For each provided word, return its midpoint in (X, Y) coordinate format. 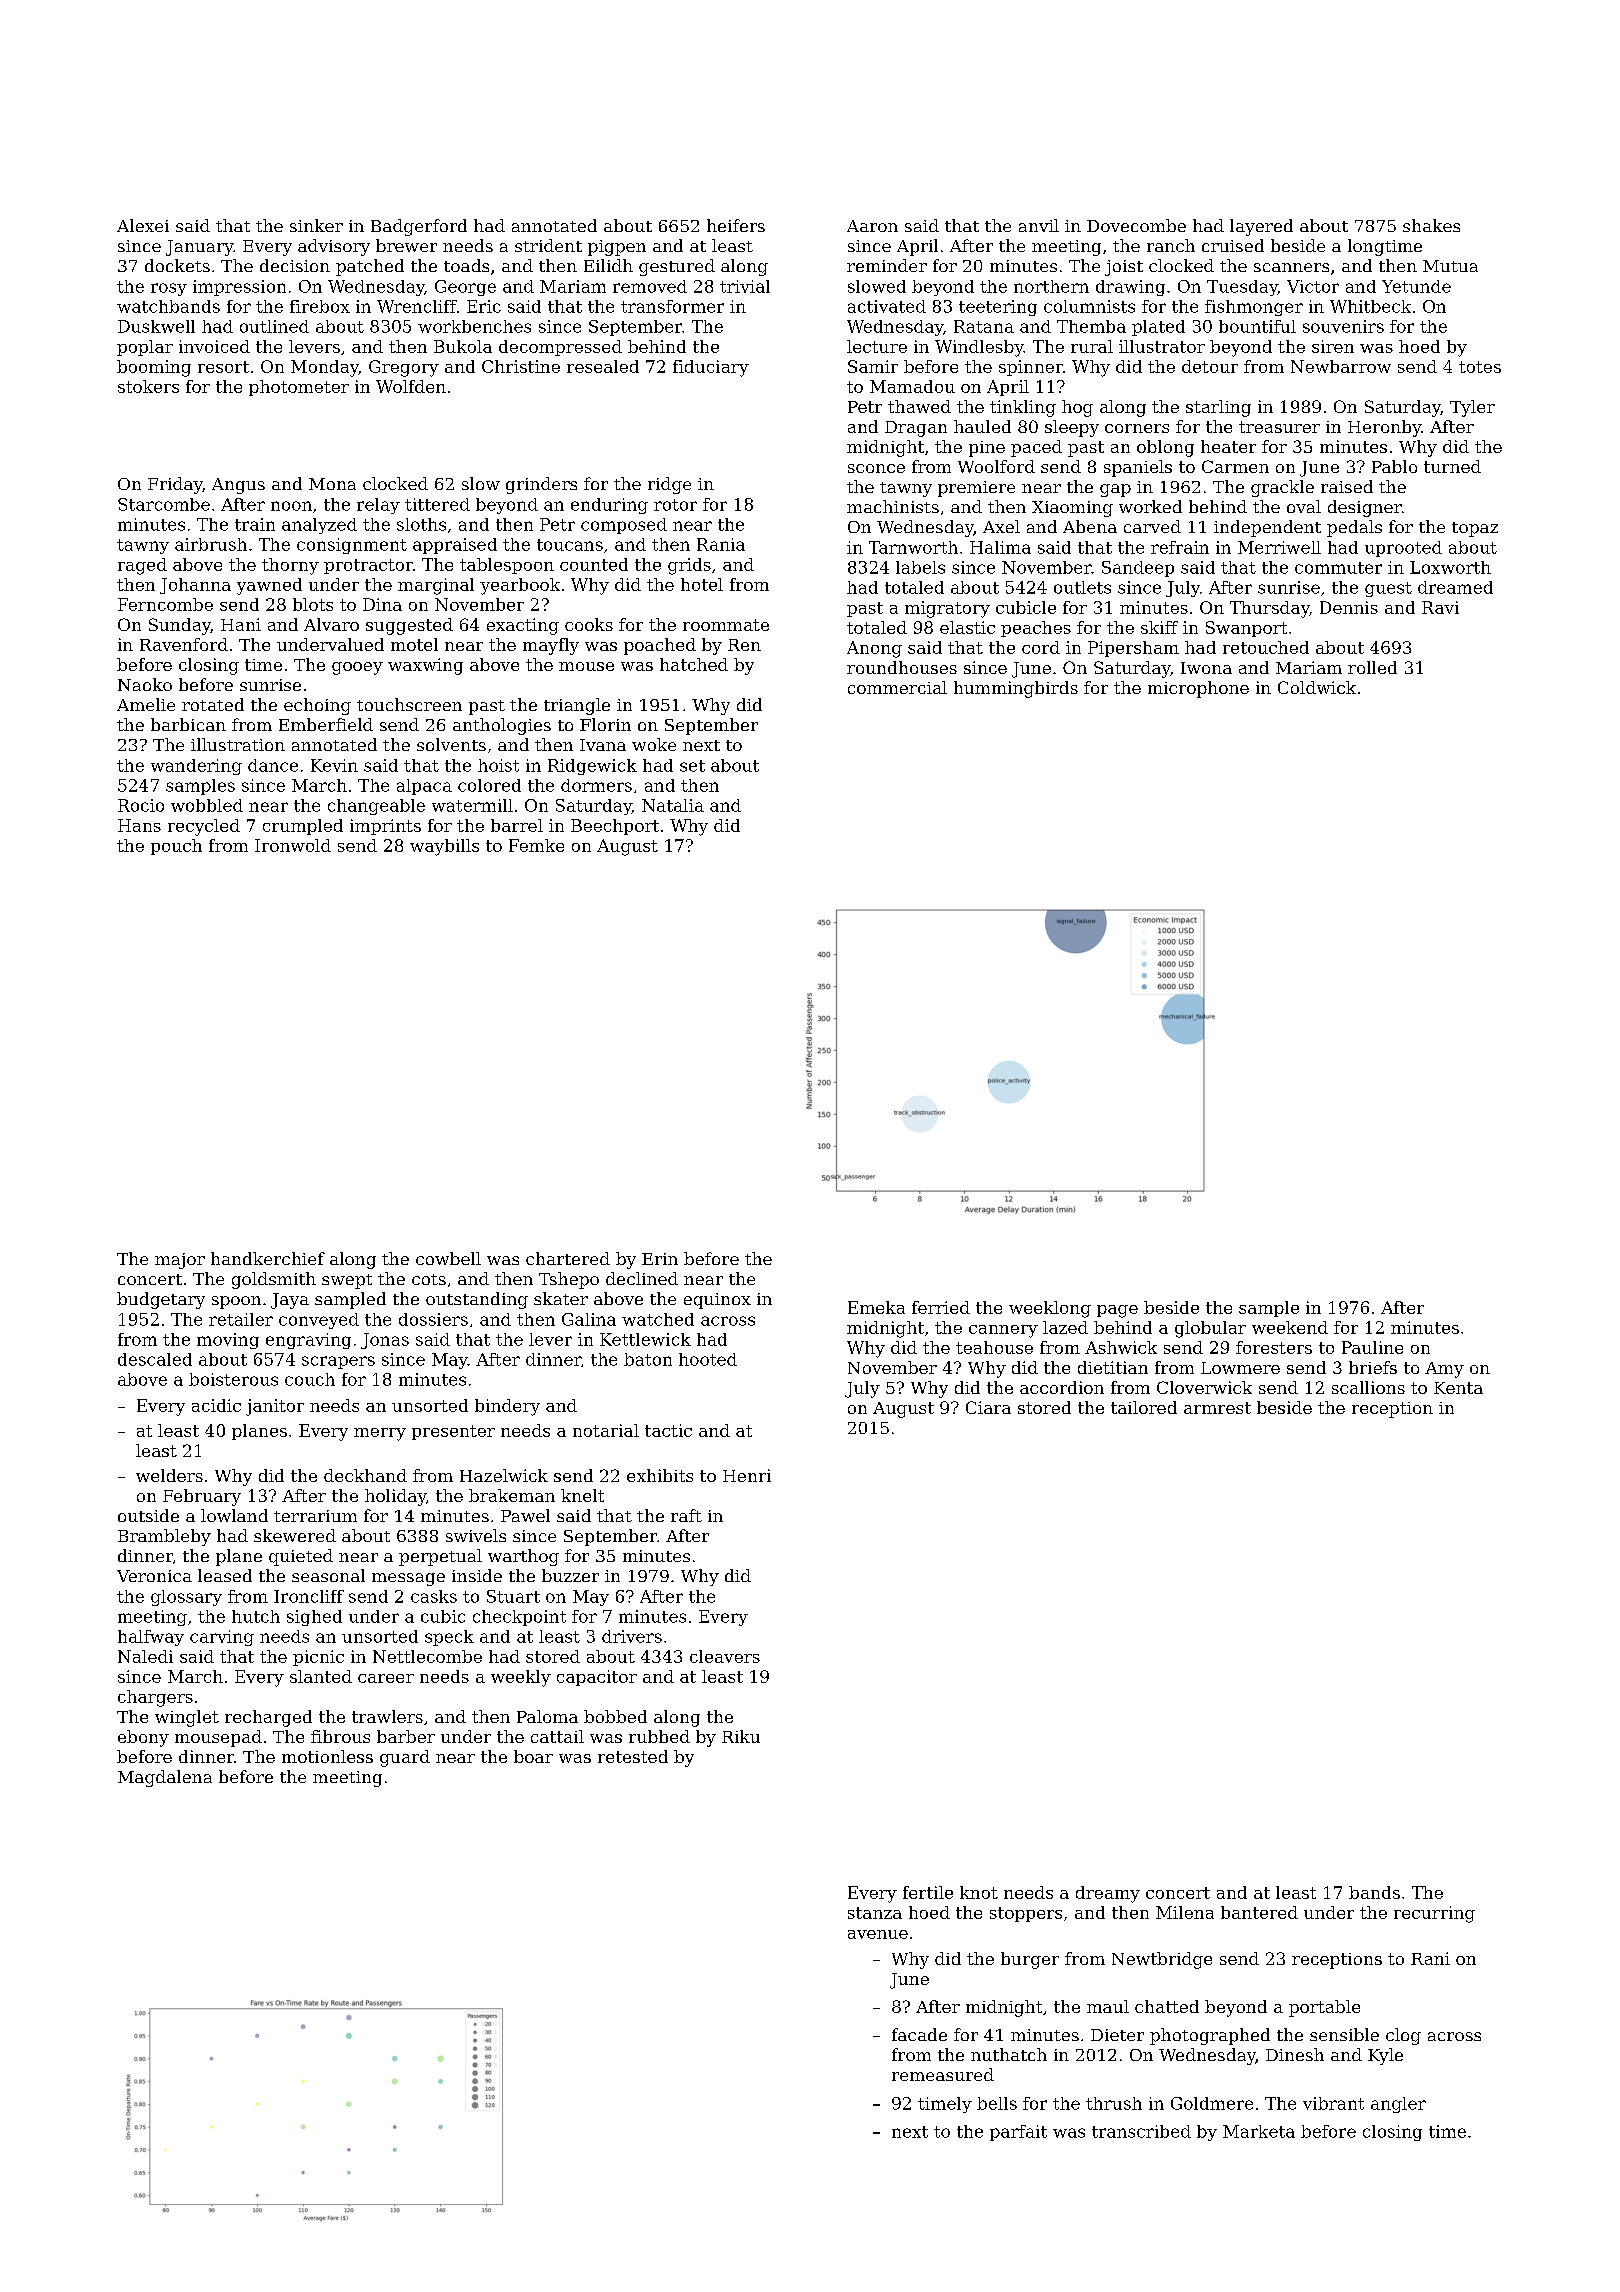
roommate (726, 625)
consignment (352, 546)
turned (1452, 466)
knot (979, 1892)
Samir (873, 366)
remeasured (943, 2074)
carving (222, 1638)
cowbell (448, 1258)
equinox (717, 1301)
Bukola (463, 346)
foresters (1274, 1347)
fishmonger (1254, 308)
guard (405, 1758)
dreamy (1108, 1894)
